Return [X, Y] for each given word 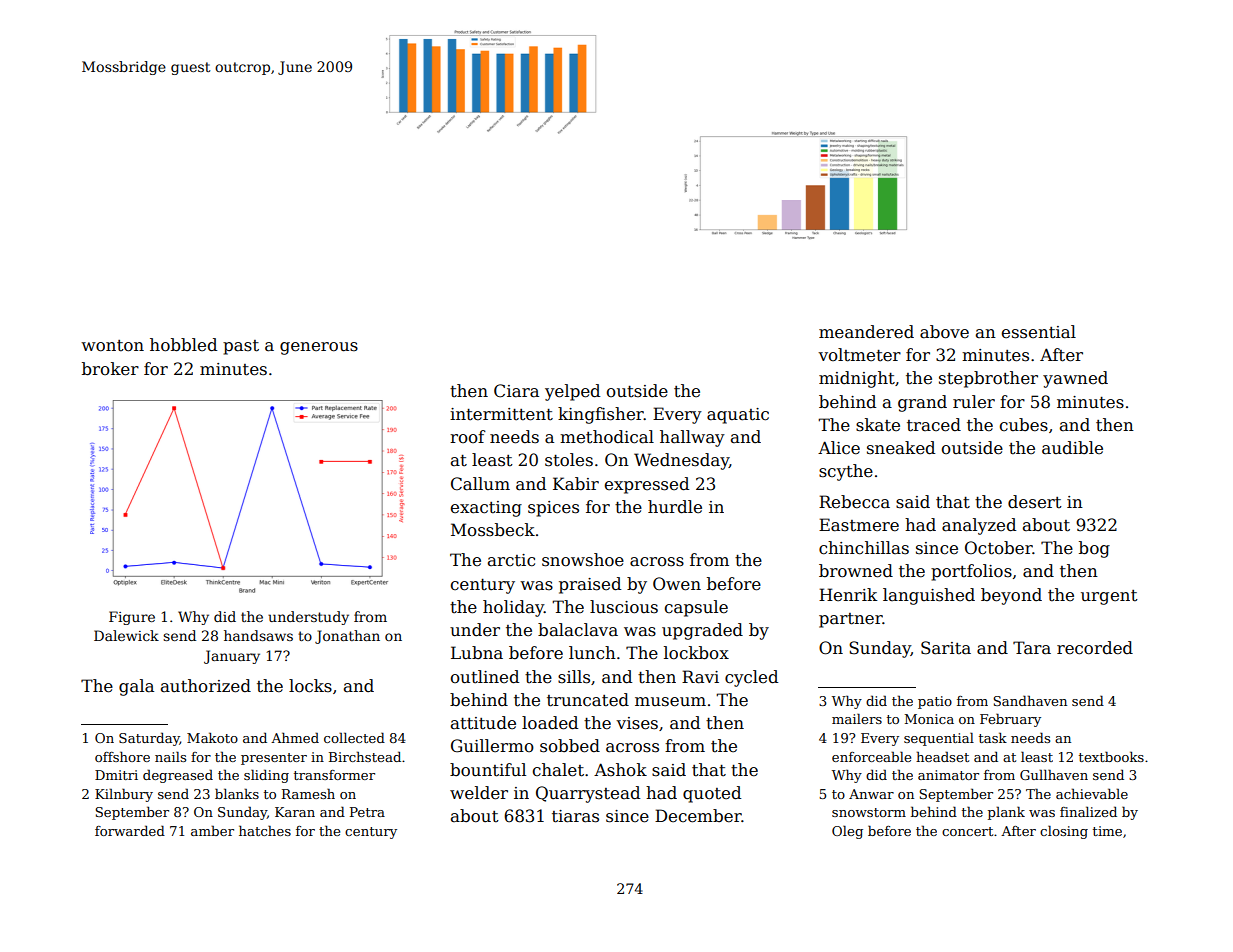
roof [468, 436]
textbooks [1111, 756]
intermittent [501, 414]
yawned [1075, 379]
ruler [974, 402]
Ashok [620, 770]
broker [110, 369]
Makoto [212, 737]
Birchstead [365, 756]
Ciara [516, 391]
